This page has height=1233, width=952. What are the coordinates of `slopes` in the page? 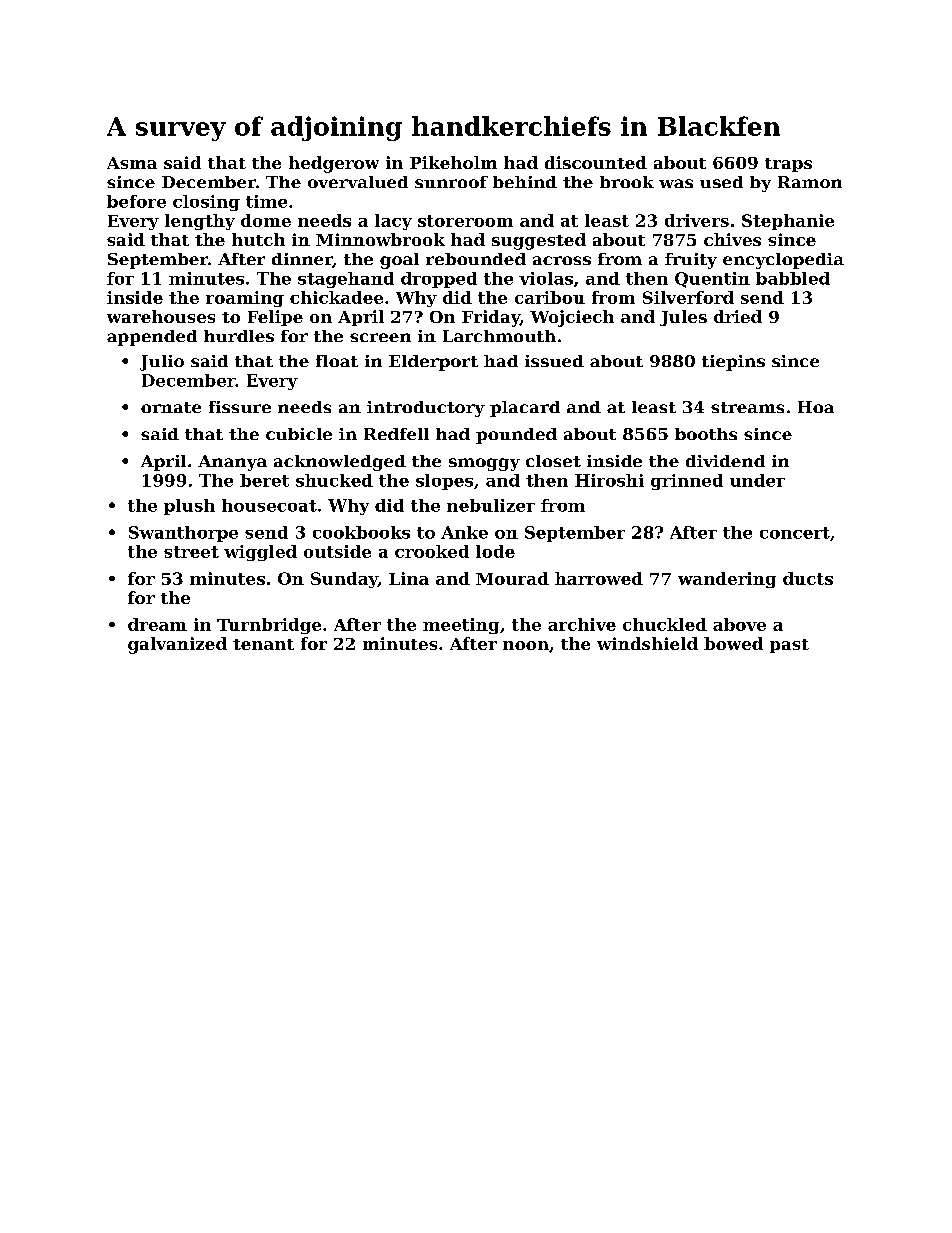 It's located at (444, 482).
